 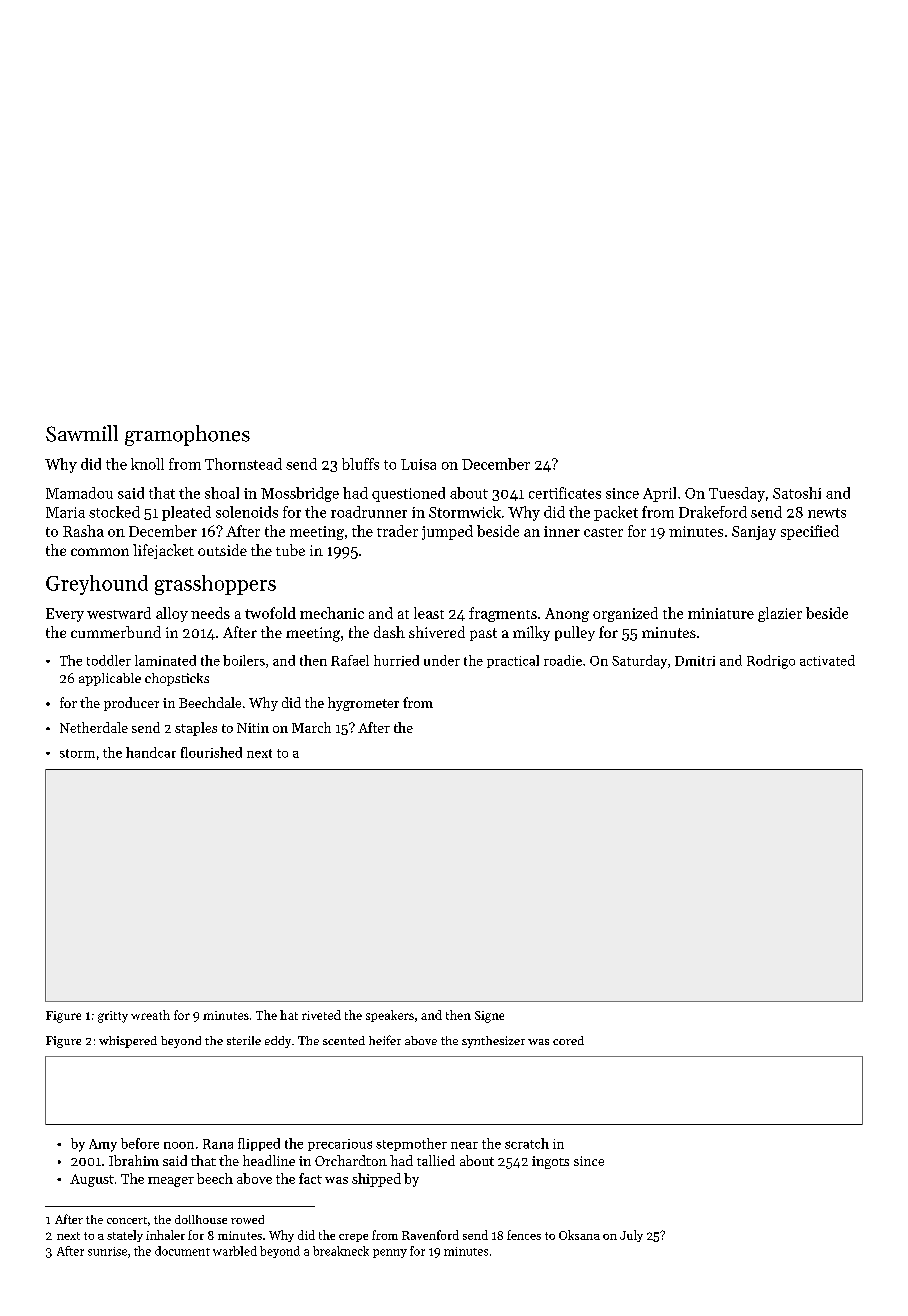 What do you see at coordinates (290, 550) in the screenshot?
I see `tube` at bounding box center [290, 550].
